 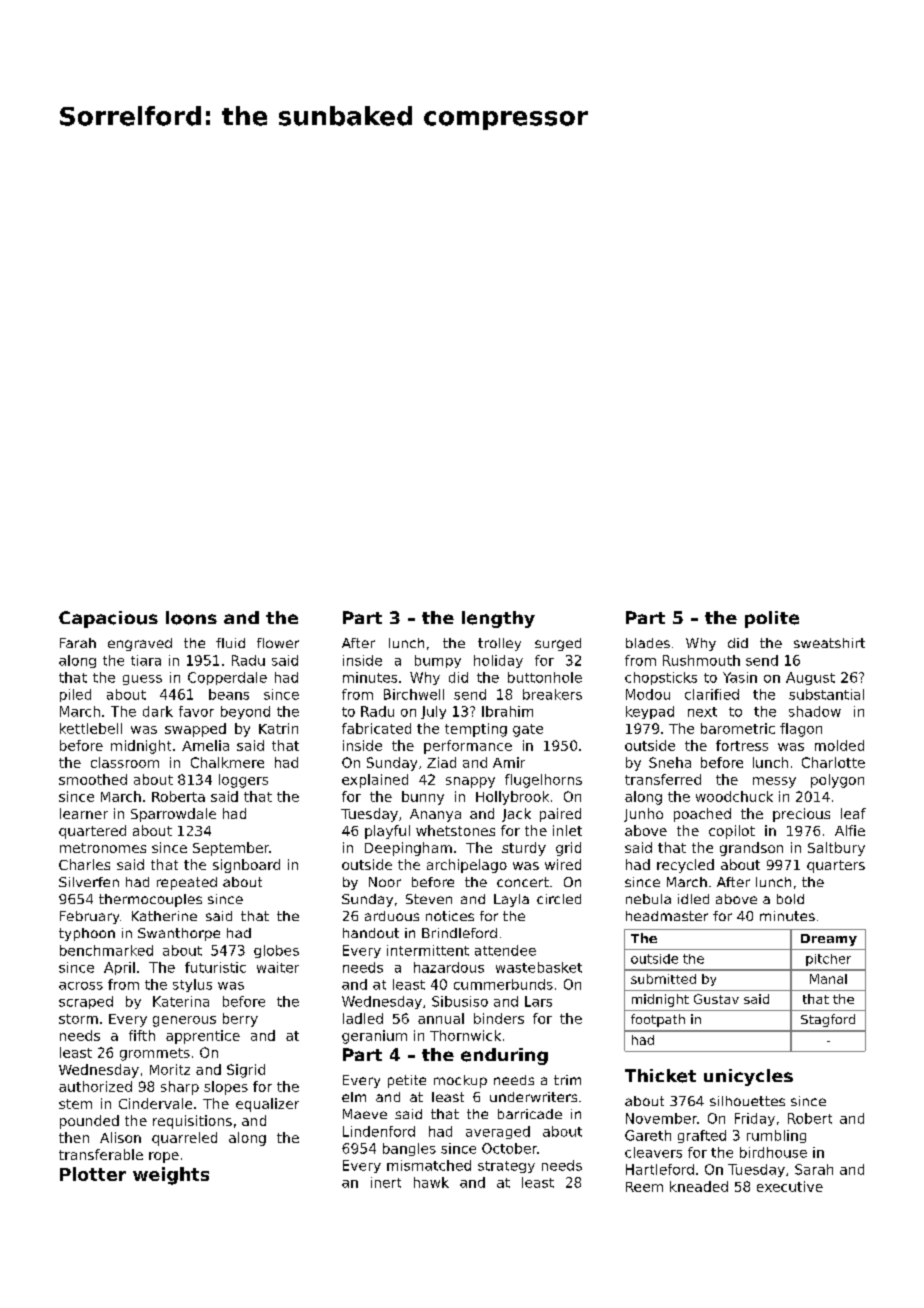 What do you see at coordinates (374, 1037) in the document?
I see `geranium` at bounding box center [374, 1037].
